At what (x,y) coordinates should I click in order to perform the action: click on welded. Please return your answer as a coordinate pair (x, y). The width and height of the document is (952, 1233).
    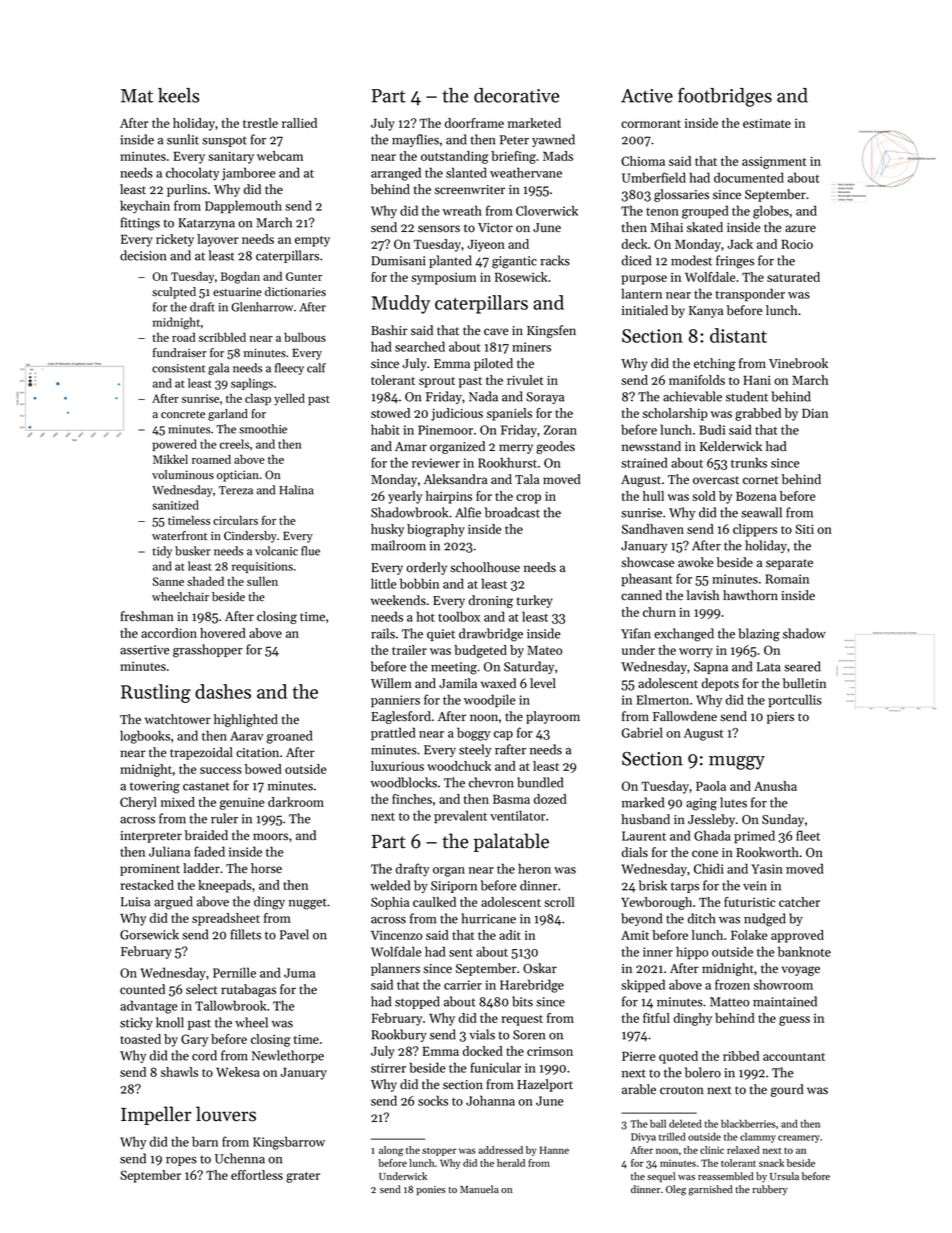
    Looking at the image, I should click on (390, 885).
